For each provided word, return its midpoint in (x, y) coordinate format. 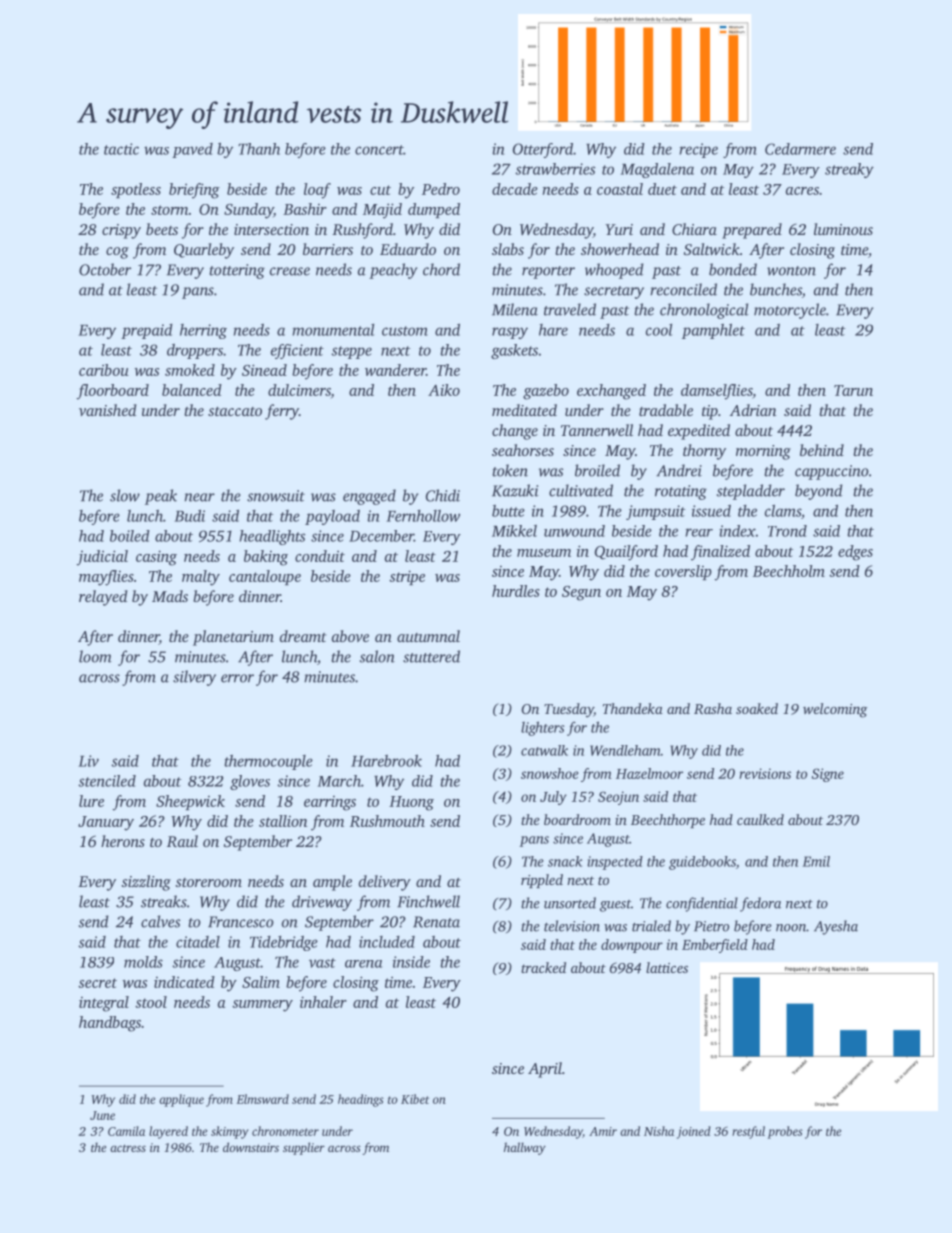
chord (441, 269)
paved (192, 150)
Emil (816, 861)
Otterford (543, 150)
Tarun (853, 390)
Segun (581, 593)
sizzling (146, 883)
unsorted (570, 903)
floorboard (113, 392)
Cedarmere (800, 149)
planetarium (233, 638)
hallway (525, 1148)
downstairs (251, 1147)
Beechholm (789, 571)
